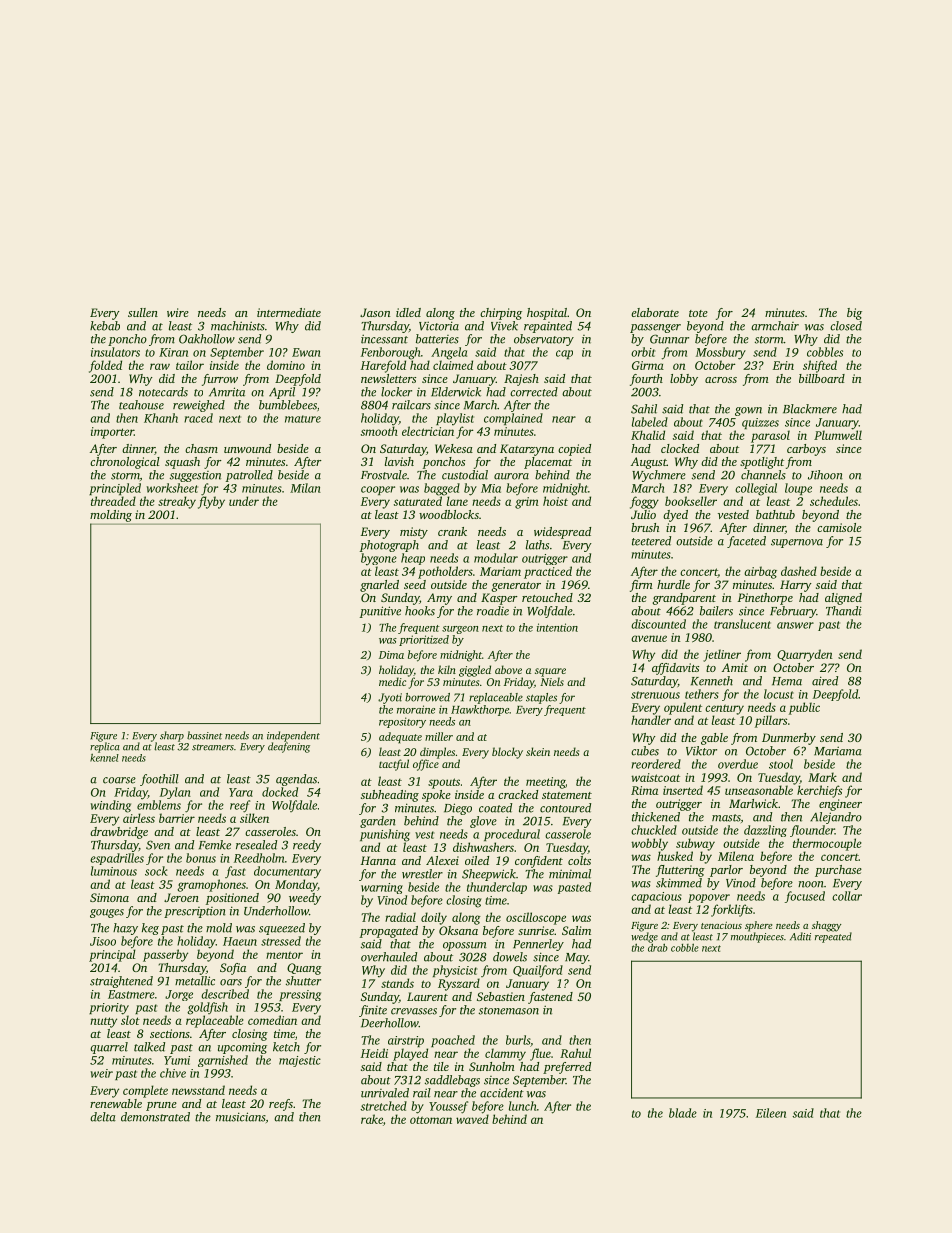 This screenshot has width=952, height=1233. What do you see at coordinates (143, 312) in the screenshot?
I see `sullen` at bounding box center [143, 312].
